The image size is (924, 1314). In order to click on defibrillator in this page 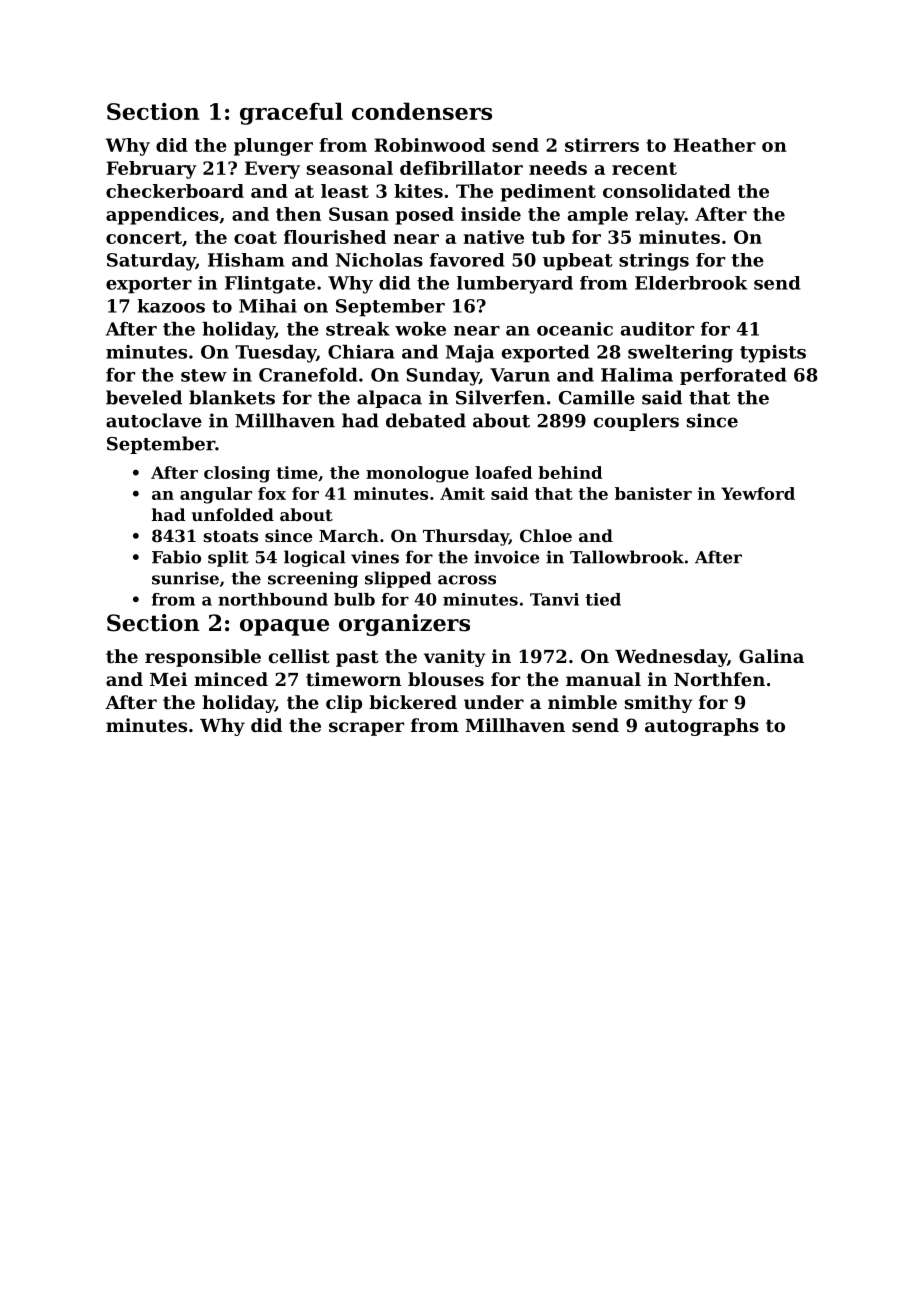, I will do `click(461, 168)`.
